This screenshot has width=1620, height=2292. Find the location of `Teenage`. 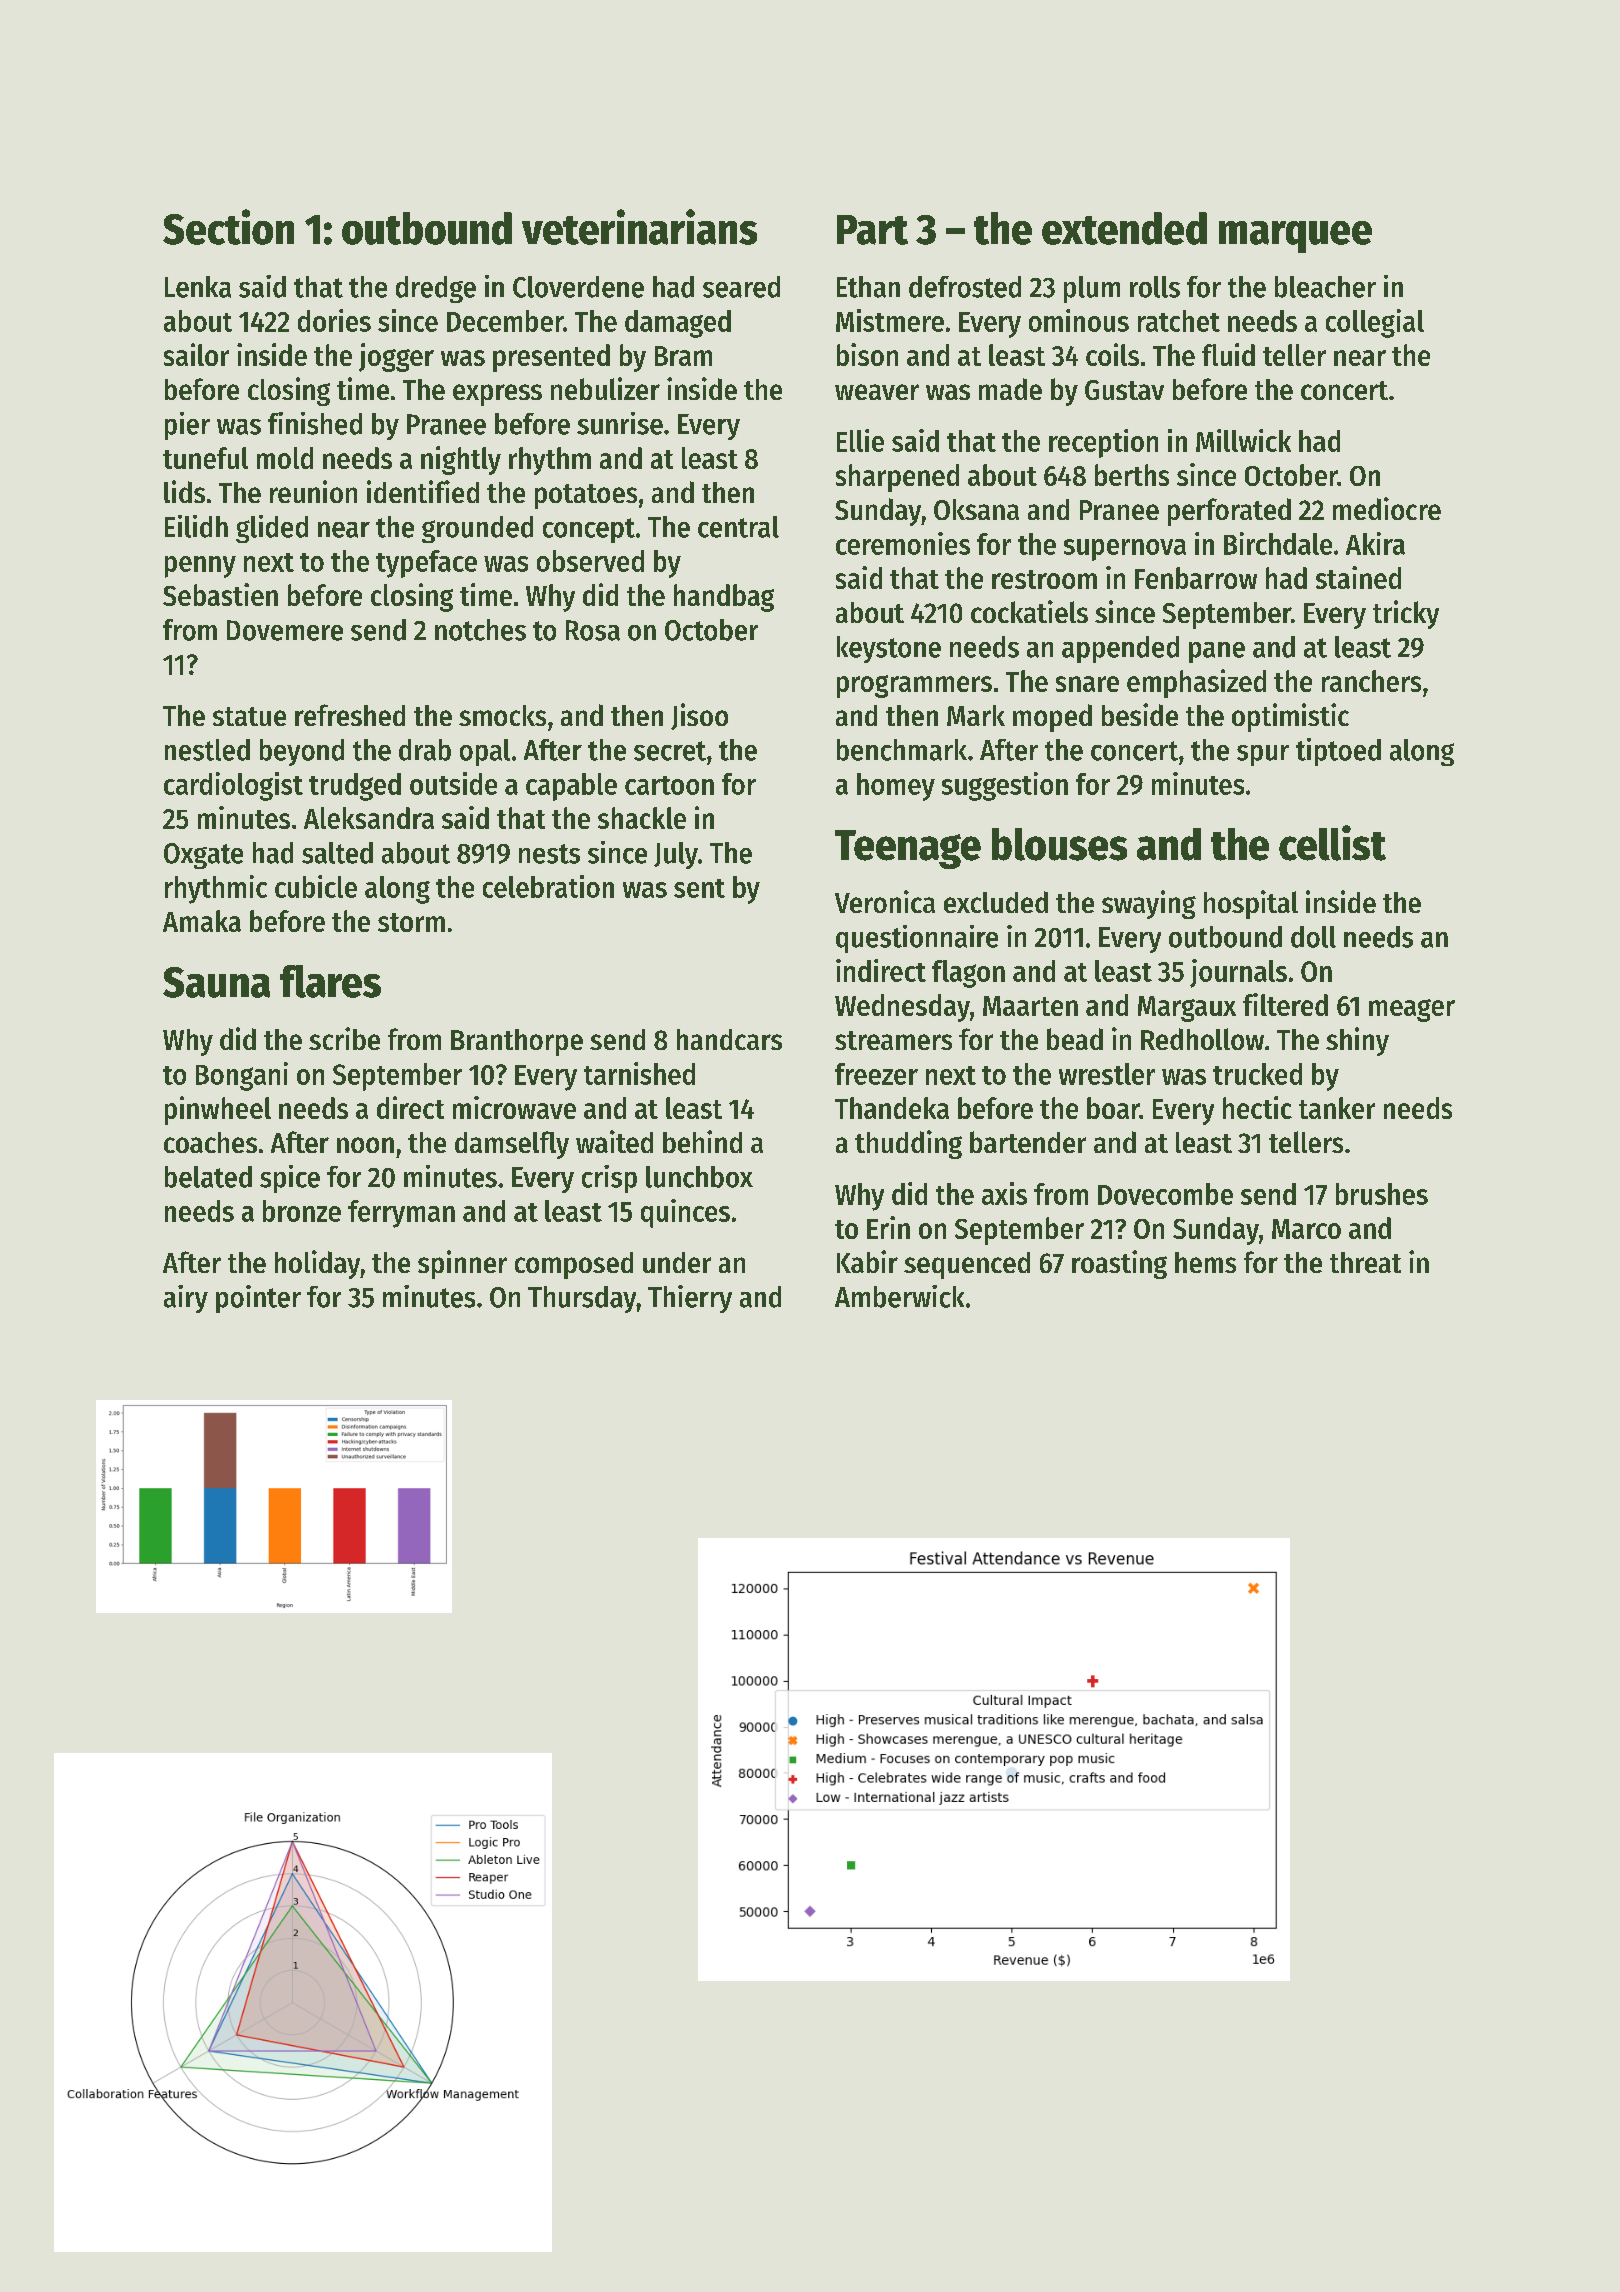

Teenage is located at coordinates (908, 849).
